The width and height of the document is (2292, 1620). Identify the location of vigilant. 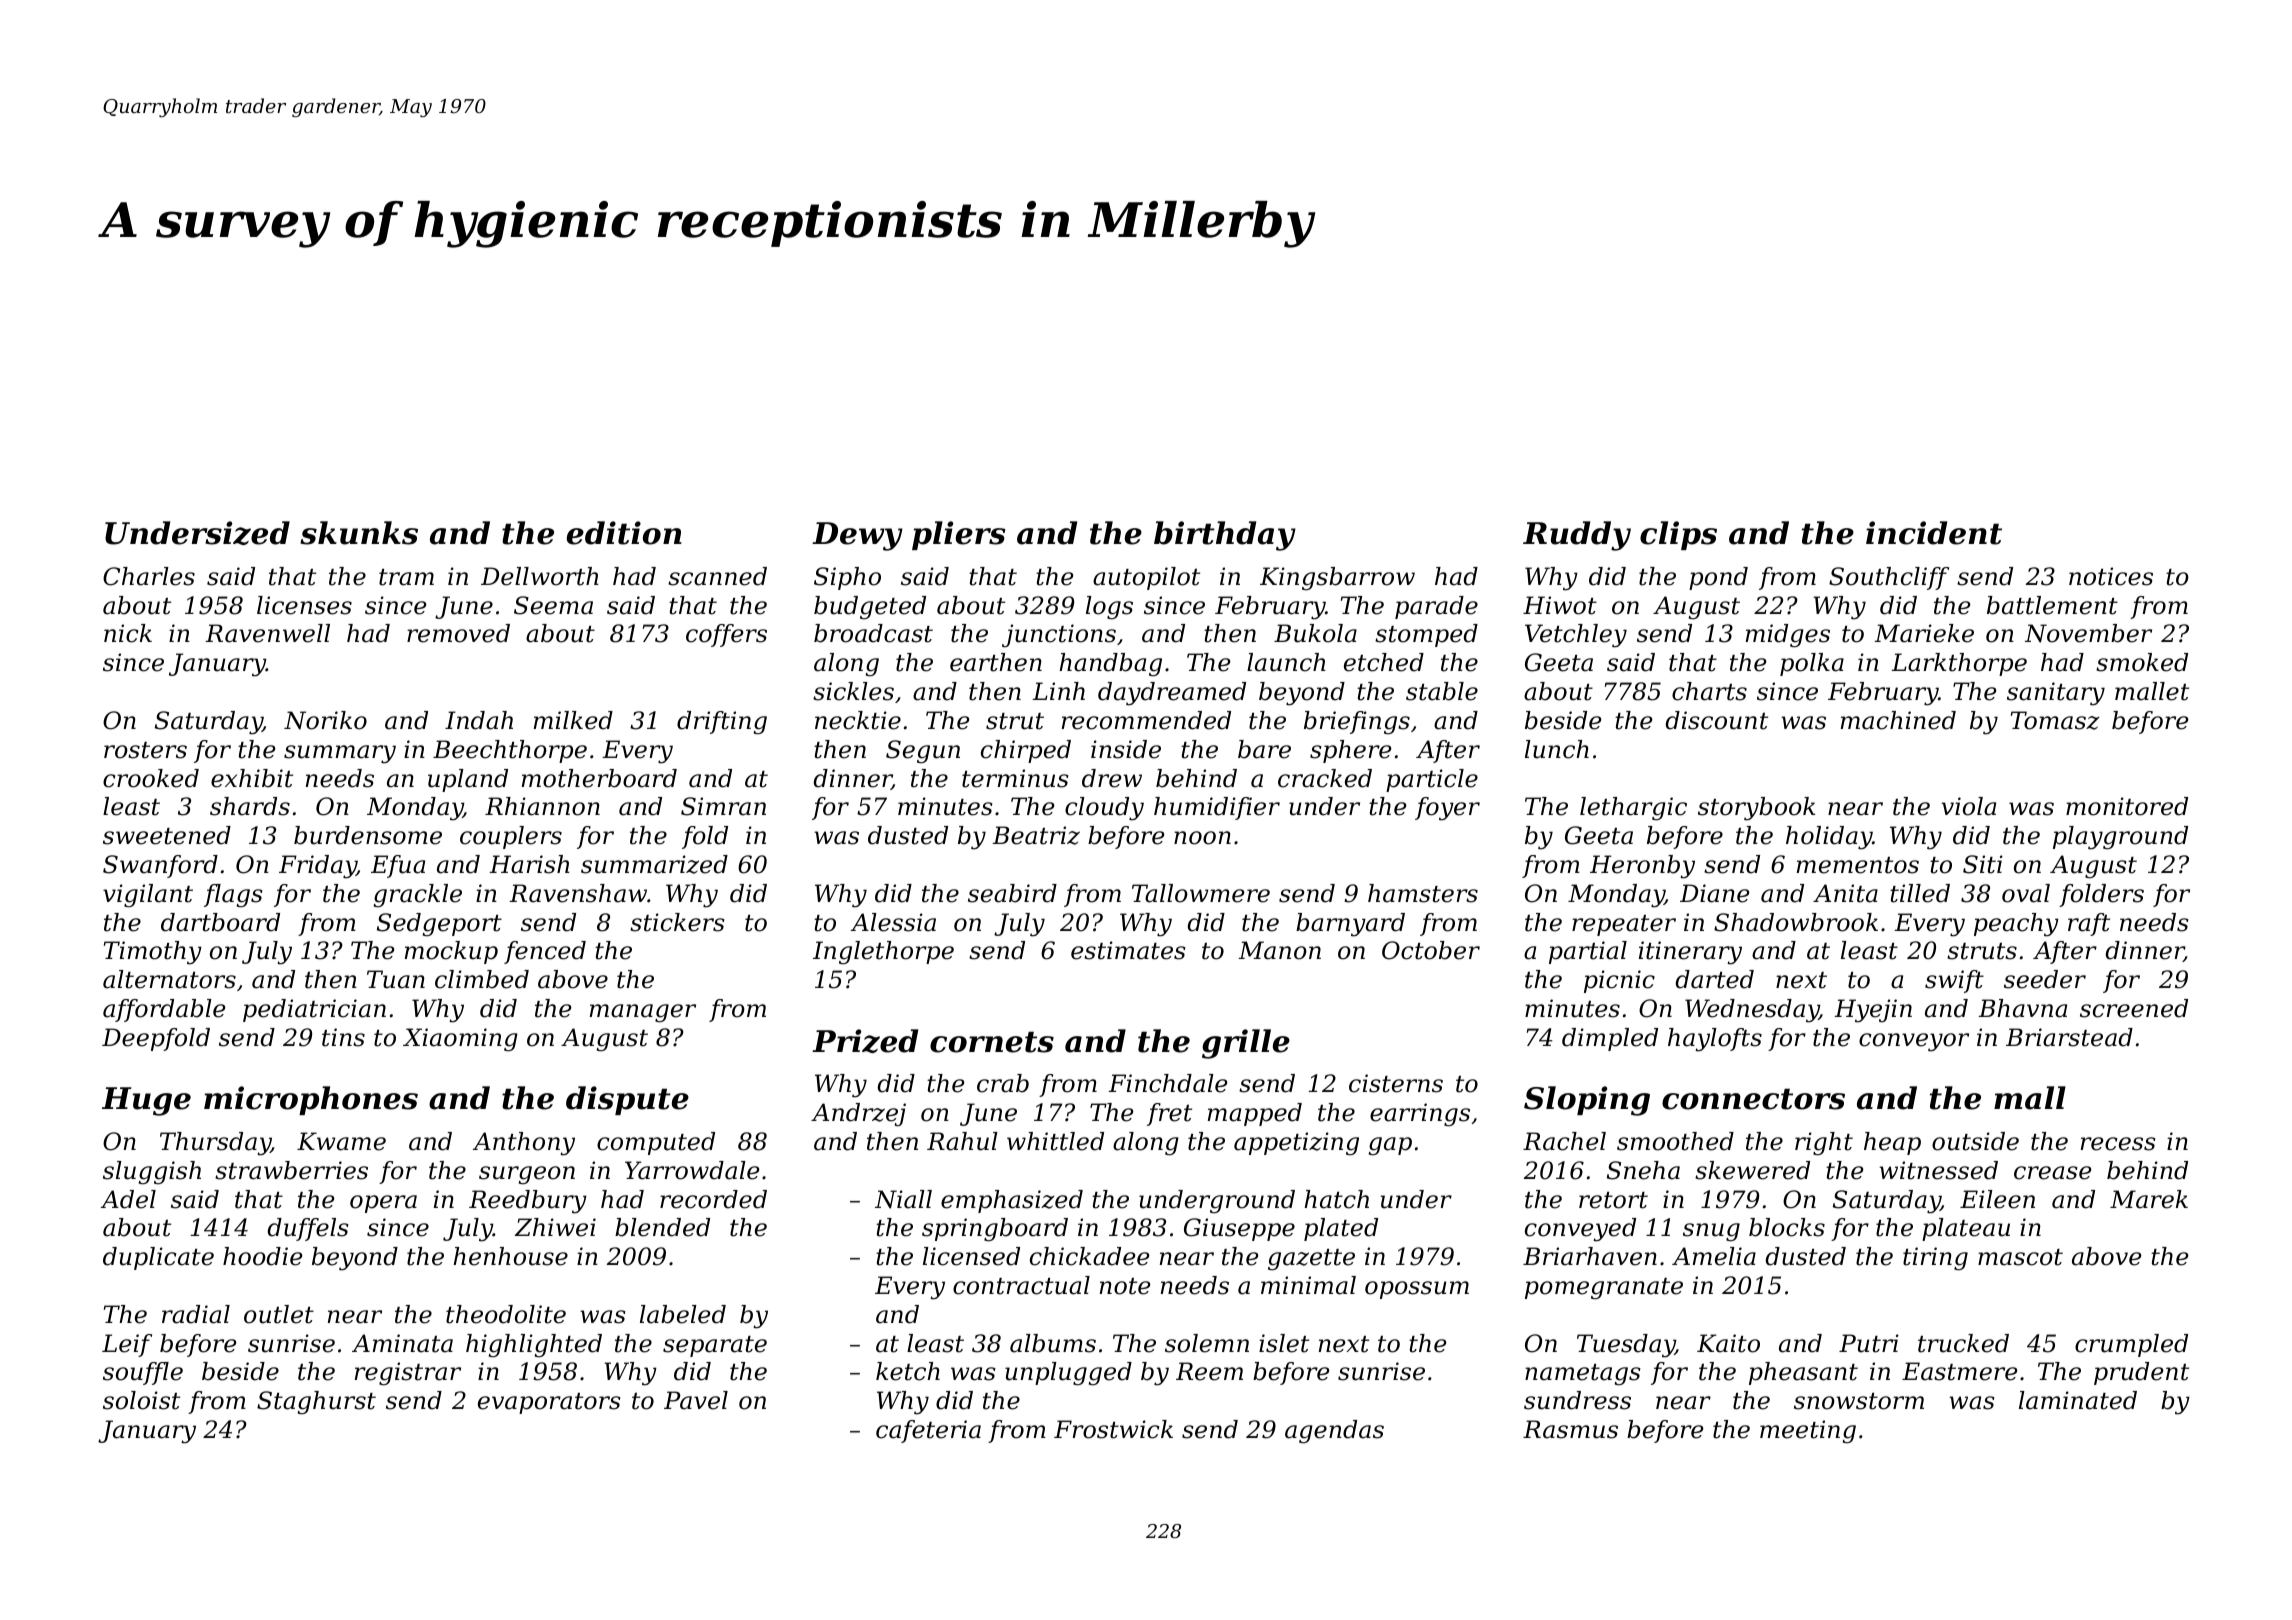
(148, 896).
